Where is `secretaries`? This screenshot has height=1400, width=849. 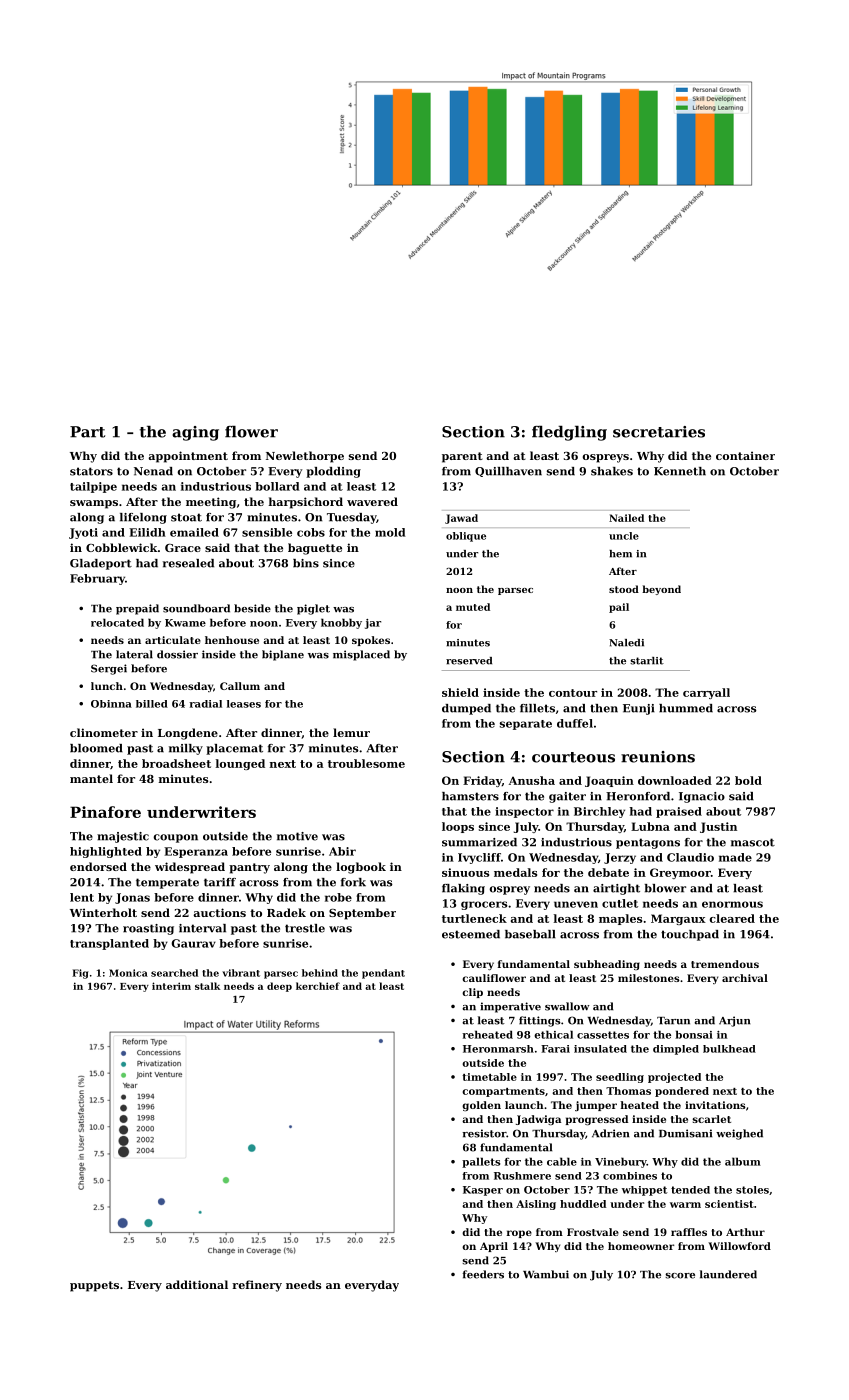 secretaries is located at coordinates (659, 432).
